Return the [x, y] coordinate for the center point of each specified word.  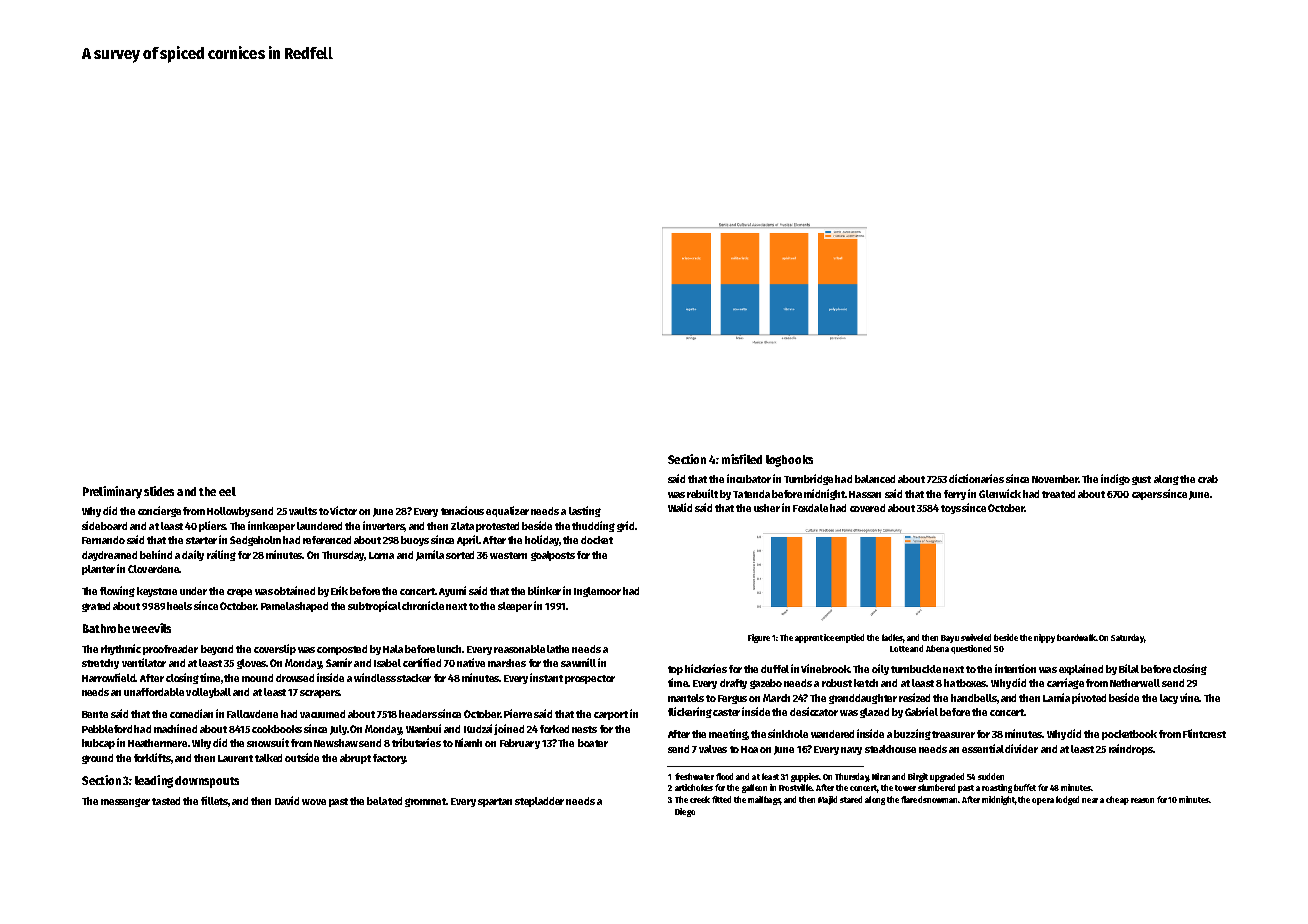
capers [1147, 496]
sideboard [104, 525]
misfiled [742, 459]
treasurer [953, 734]
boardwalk [1076, 637]
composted [342, 650]
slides [159, 491]
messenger [125, 802]
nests [584, 729]
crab [1208, 479]
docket [597, 540]
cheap [1117, 800]
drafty [733, 684]
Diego [685, 812]
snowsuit [268, 742]
